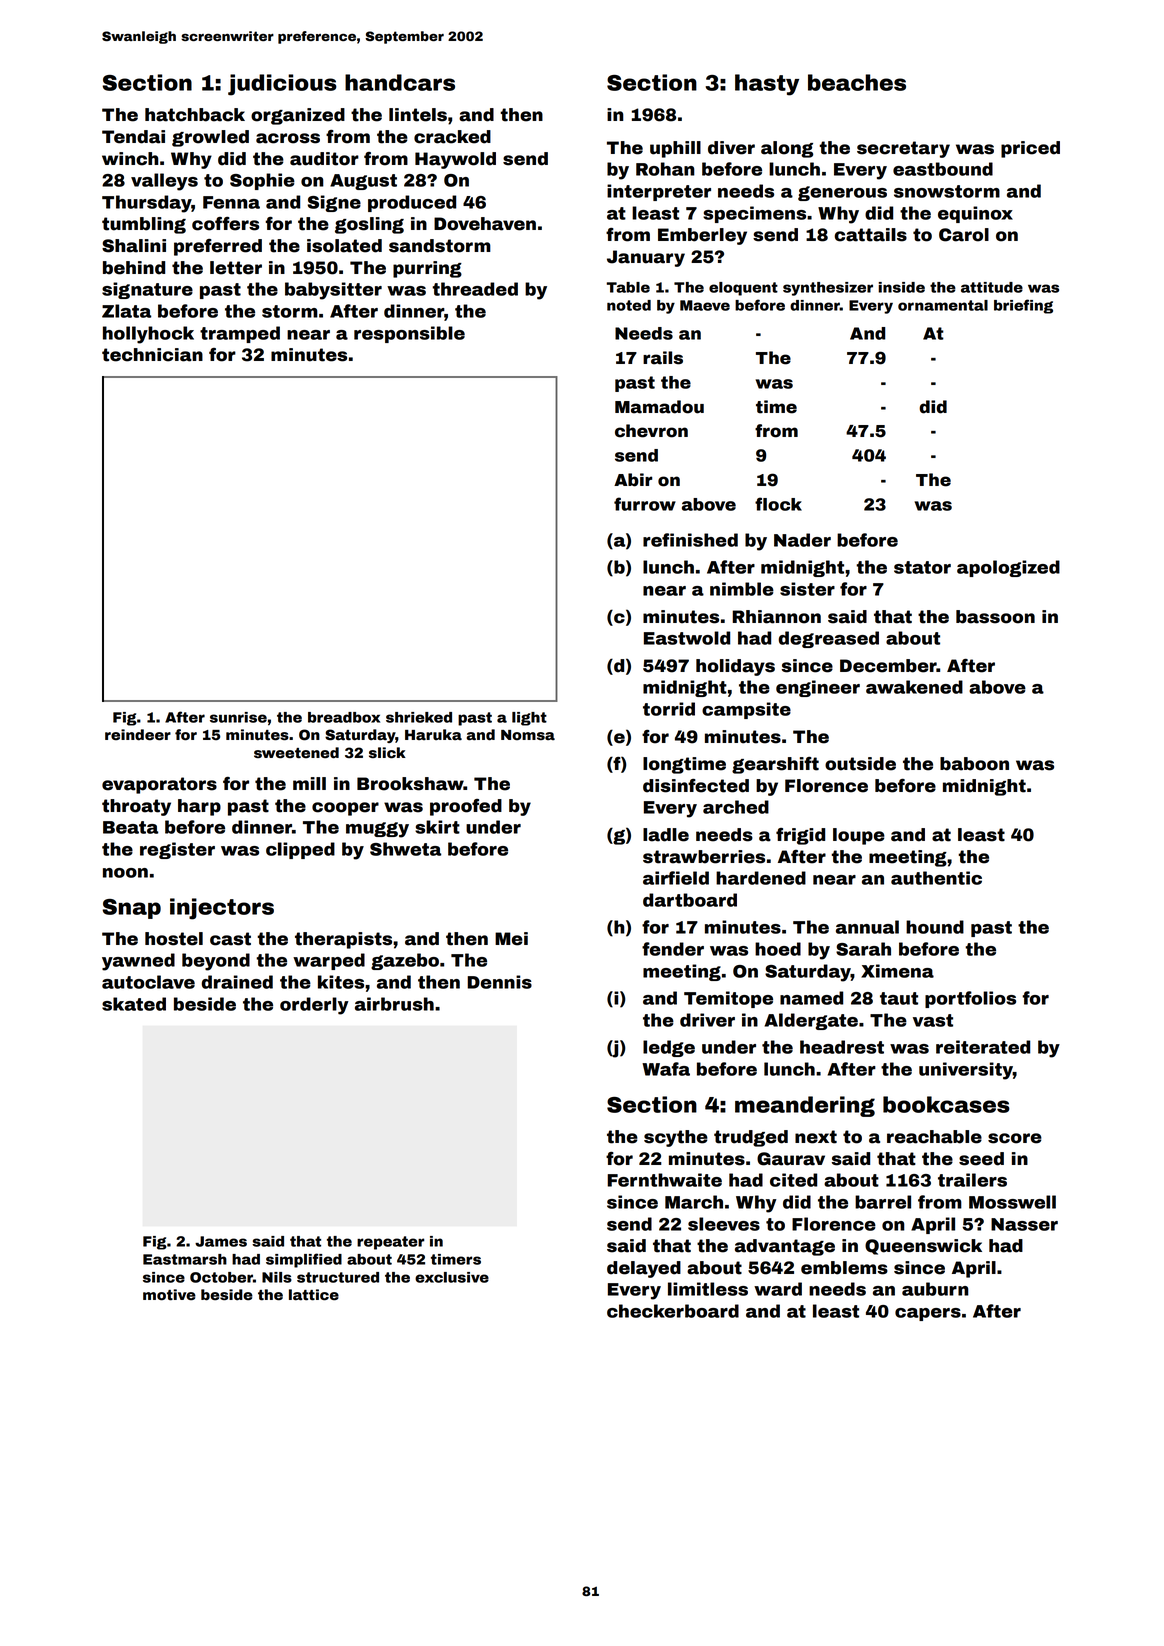 Image resolution: width=1164 pixels, height=1646 pixels. What do you see at coordinates (981, 1159) in the screenshot?
I see `seed` at bounding box center [981, 1159].
